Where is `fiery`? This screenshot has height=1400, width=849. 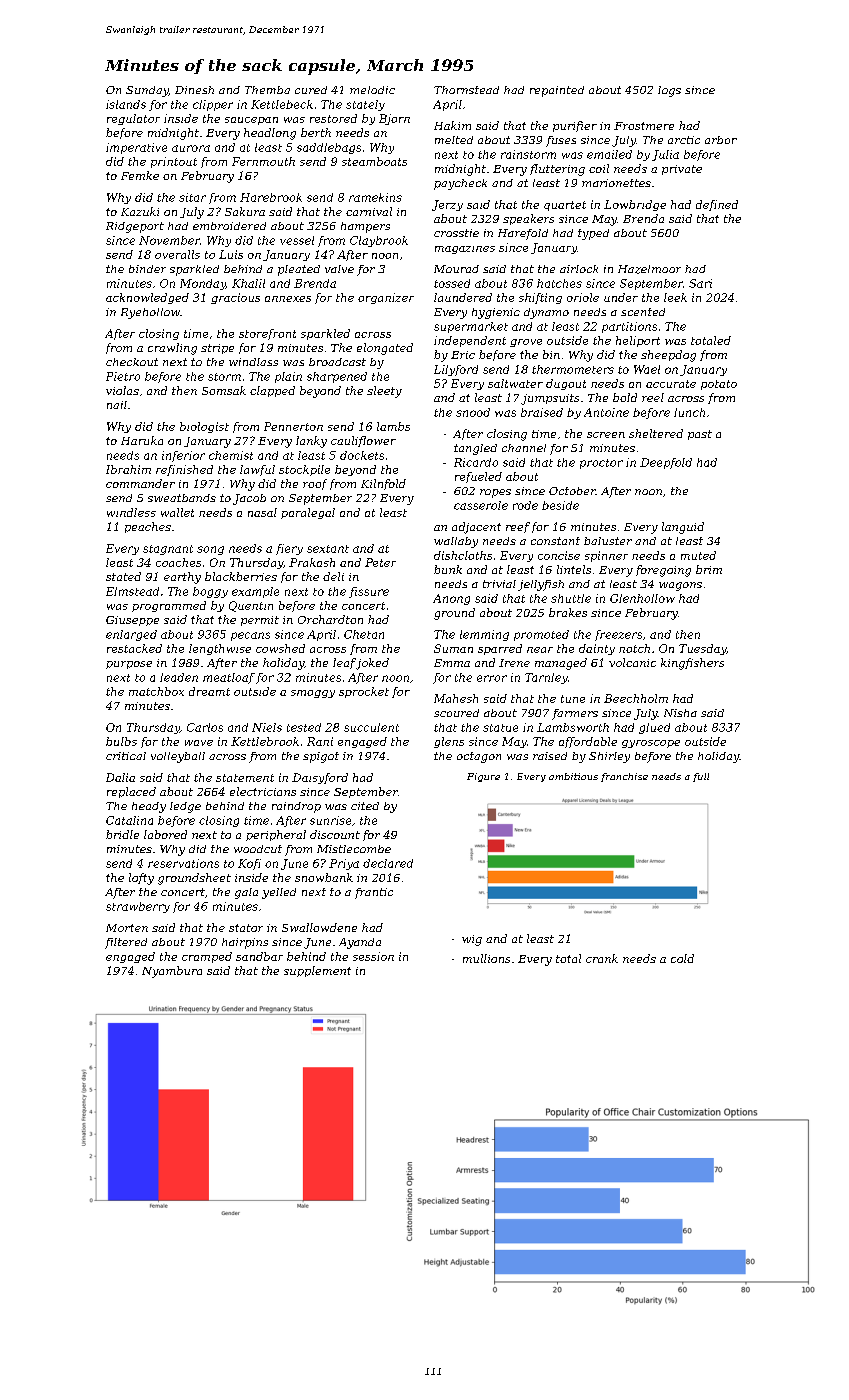 fiery is located at coordinates (289, 549).
